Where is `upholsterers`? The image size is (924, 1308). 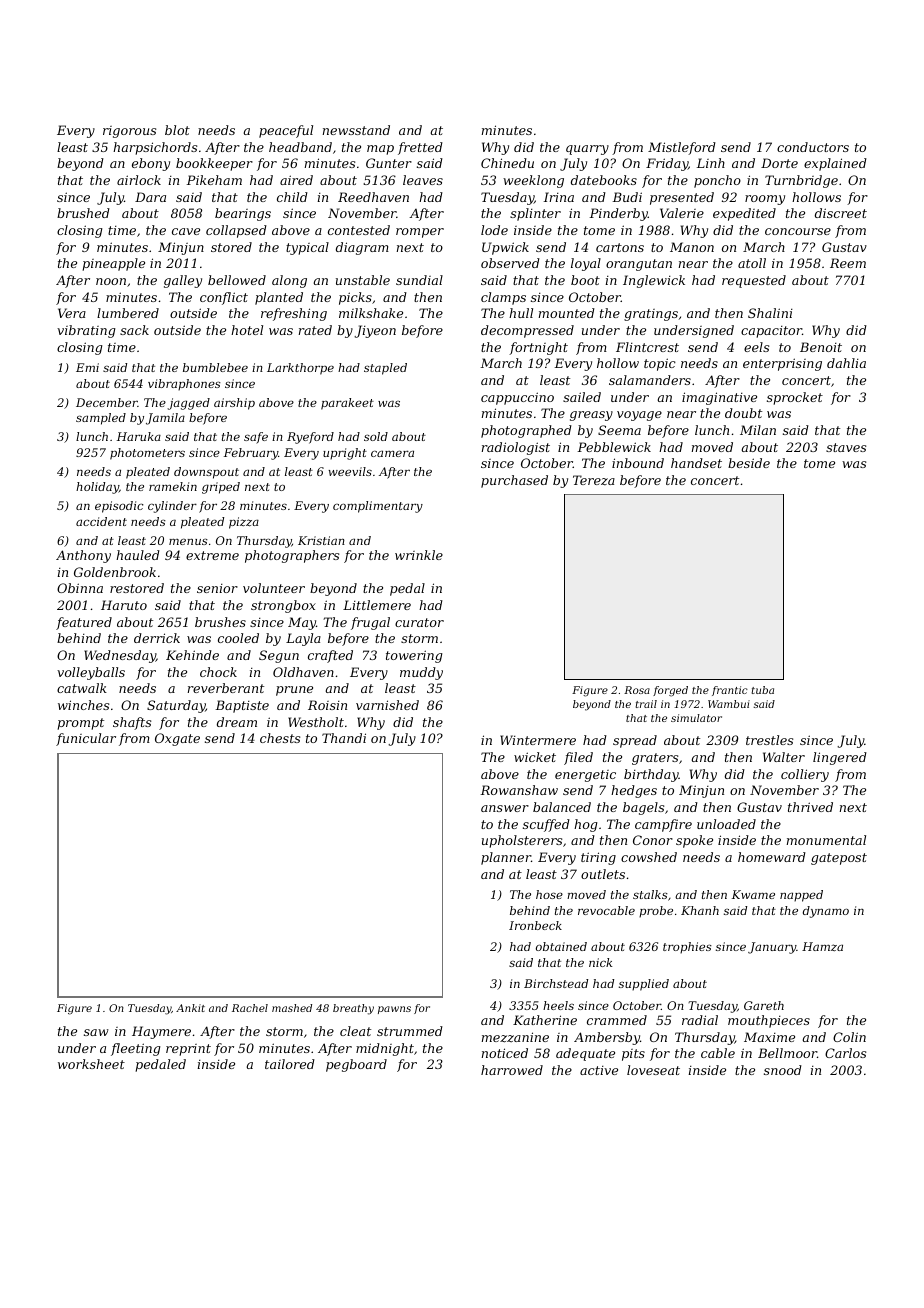 upholsterers is located at coordinates (522, 841).
